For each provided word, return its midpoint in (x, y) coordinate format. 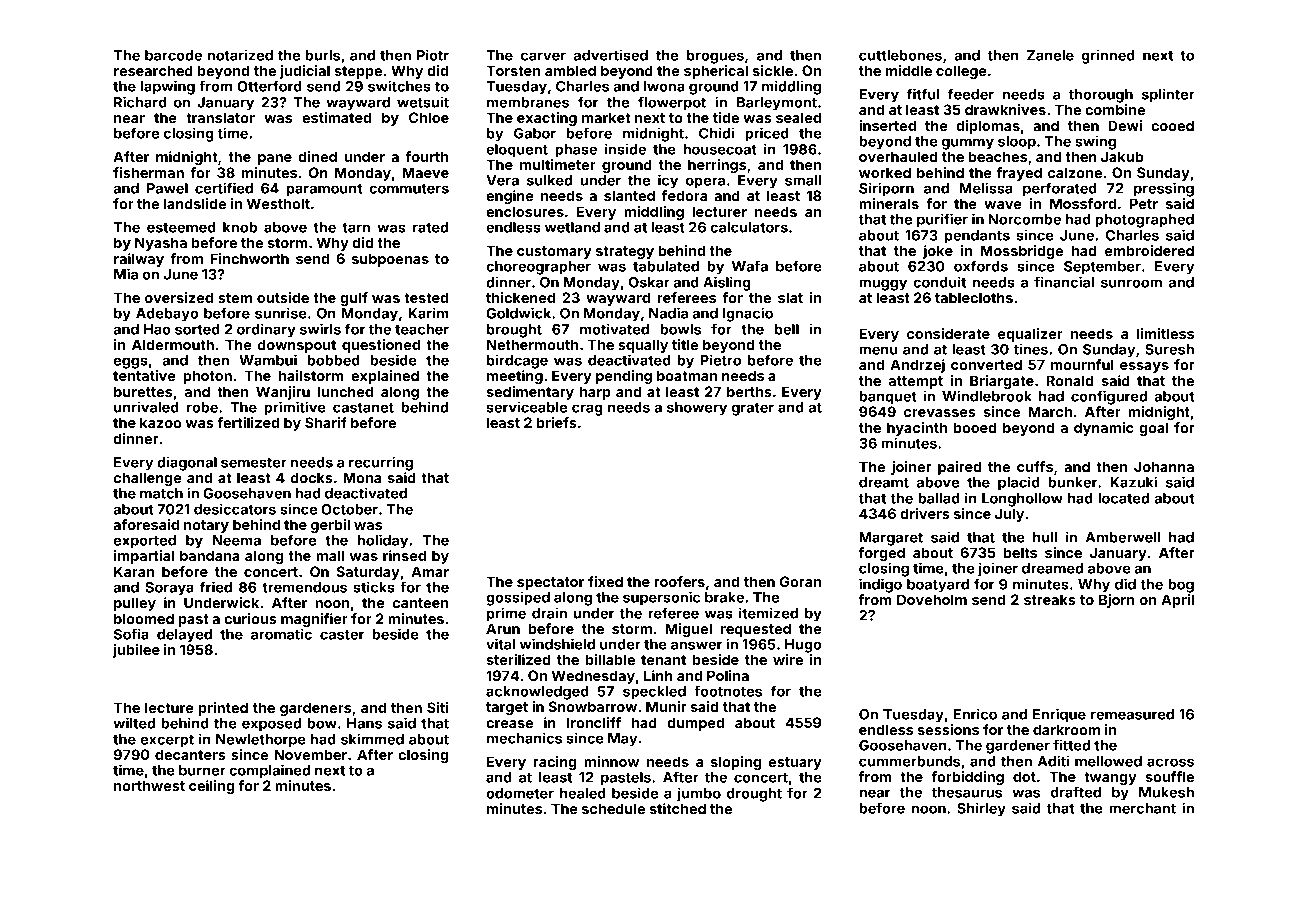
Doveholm (932, 599)
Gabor (535, 133)
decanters (190, 754)
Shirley (981, 809)
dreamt (884, 482)
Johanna (1164, 466)
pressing (1164, 189)
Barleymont (777, 104)
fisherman (148, 172)
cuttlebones (900, 55)
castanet (363, 408)
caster (342, 635)
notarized (240, 55)
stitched (678, 808)
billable (610, 659)
